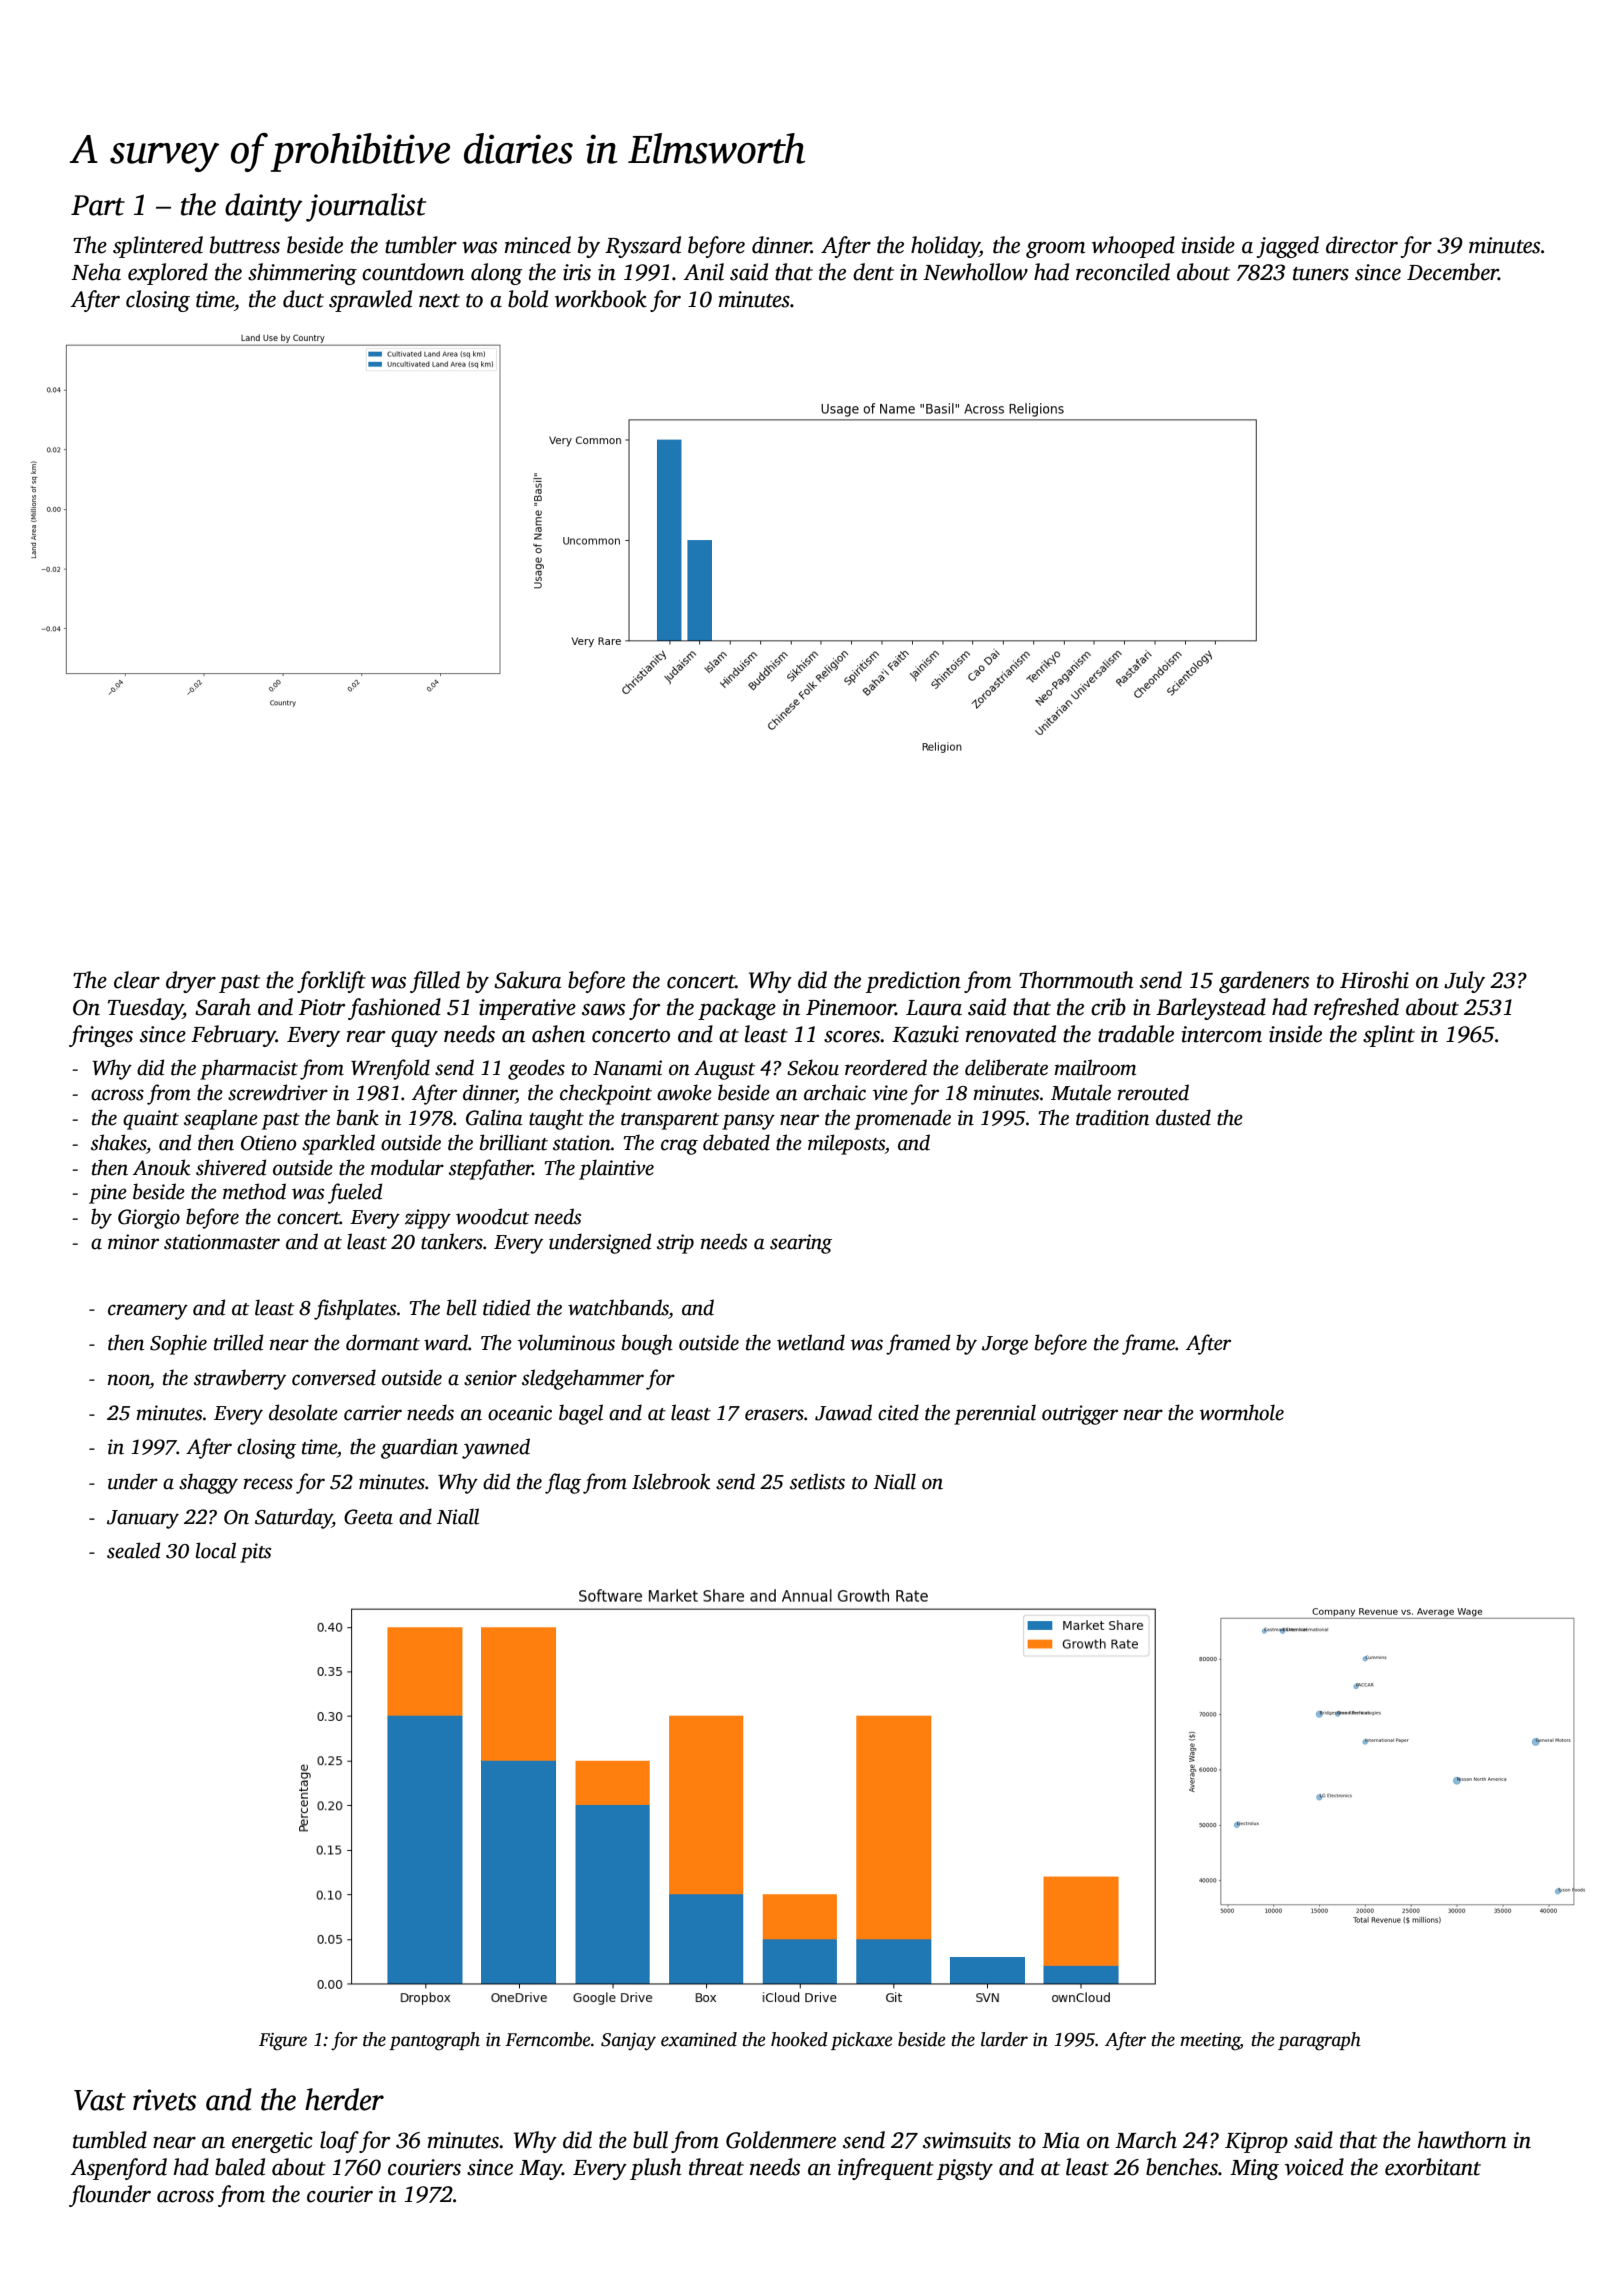  I want to click on dainty, so click(264, 207).
